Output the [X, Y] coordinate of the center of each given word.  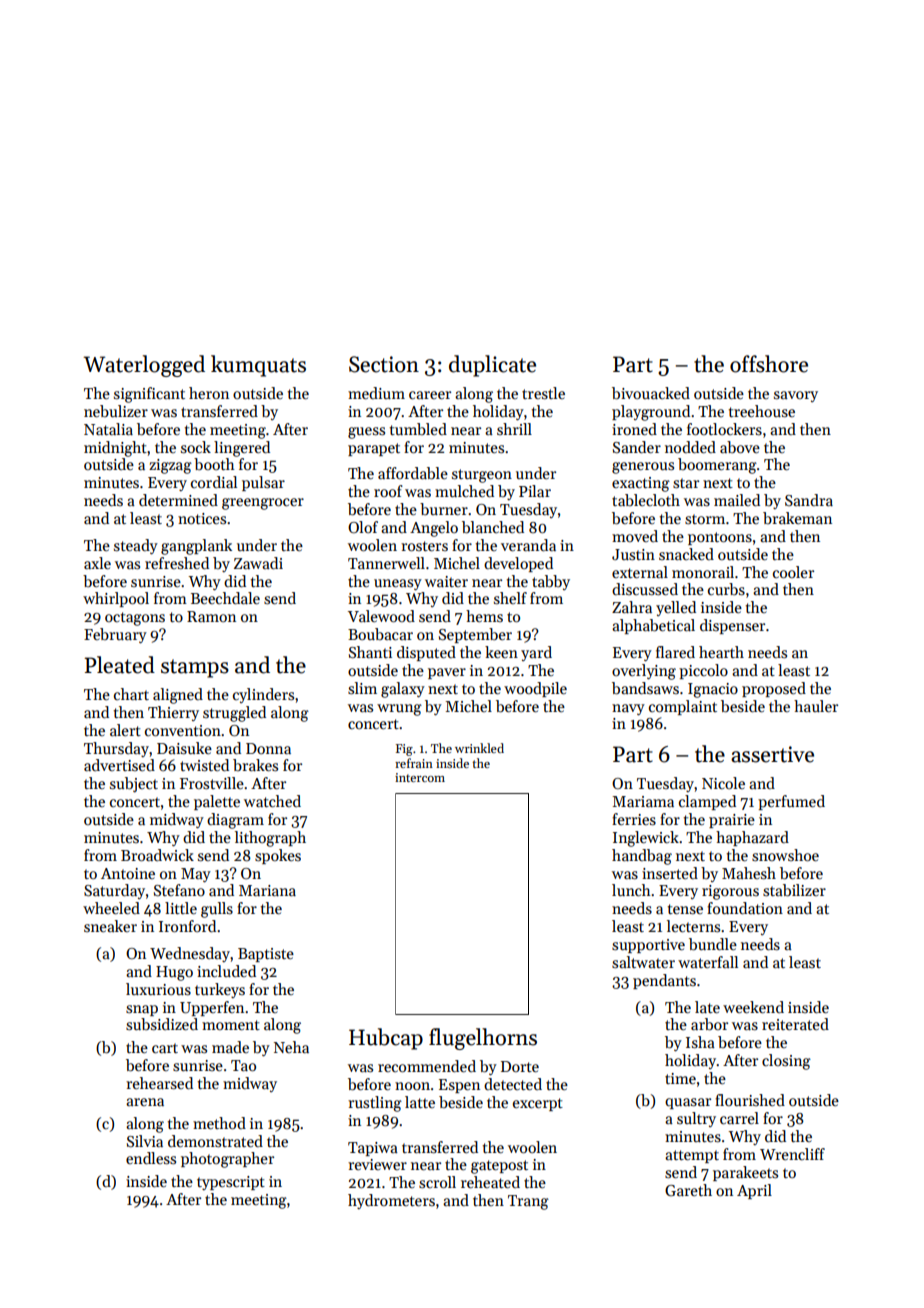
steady [136, 546]
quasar [688, 1103]
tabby [551, 582]
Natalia [108, 429]
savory [796, 396]
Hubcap [386, 1039]
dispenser [732, 626]
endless [151, 1158]
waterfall [708, 962]
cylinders [263, 695]
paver [447, 673]
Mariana [267, 890]
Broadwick [157, 855]
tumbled [418, 429]
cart [165, 1048]
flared [675, 652]
